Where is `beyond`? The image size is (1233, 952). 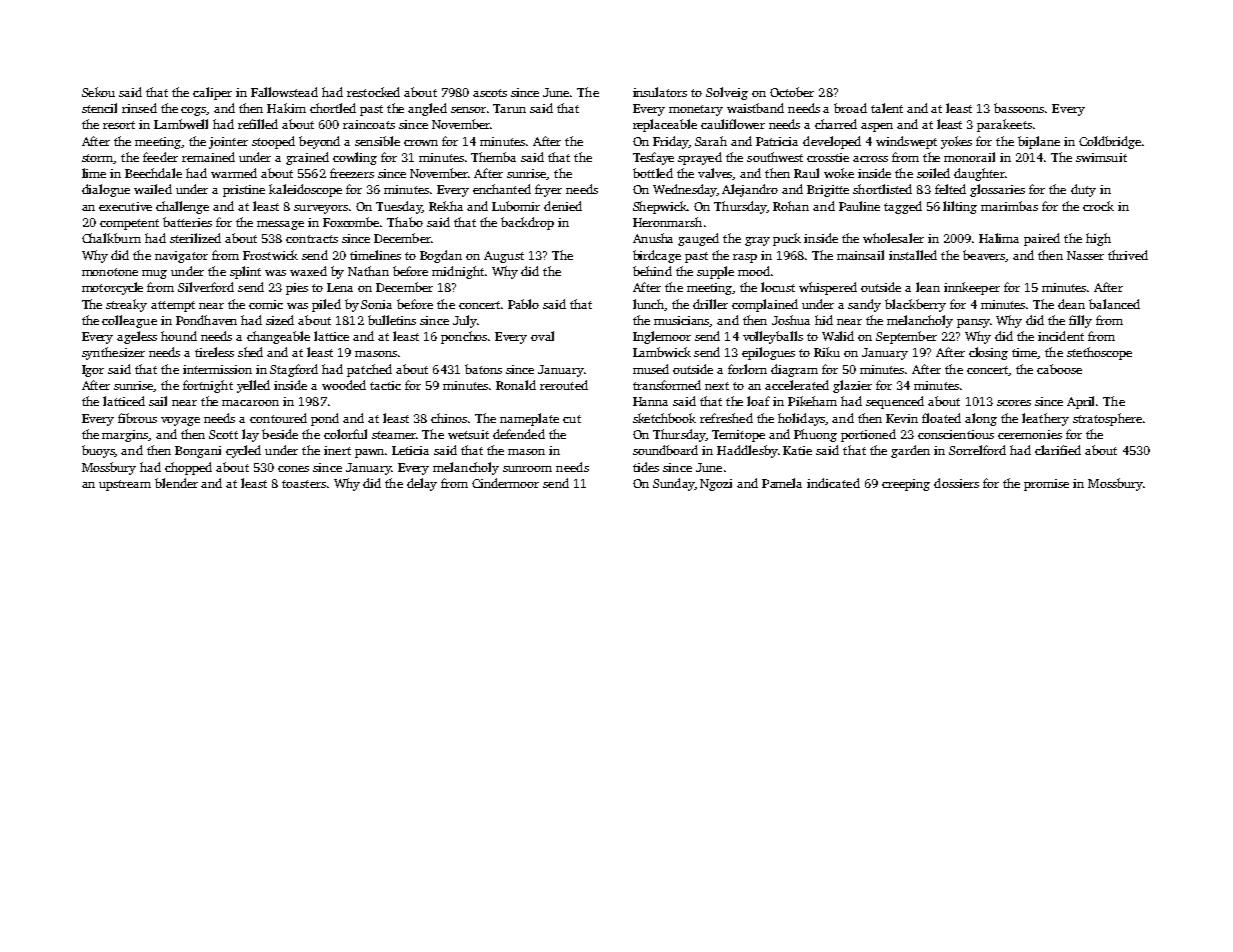
beyond is located at coordinates (319, 142).
